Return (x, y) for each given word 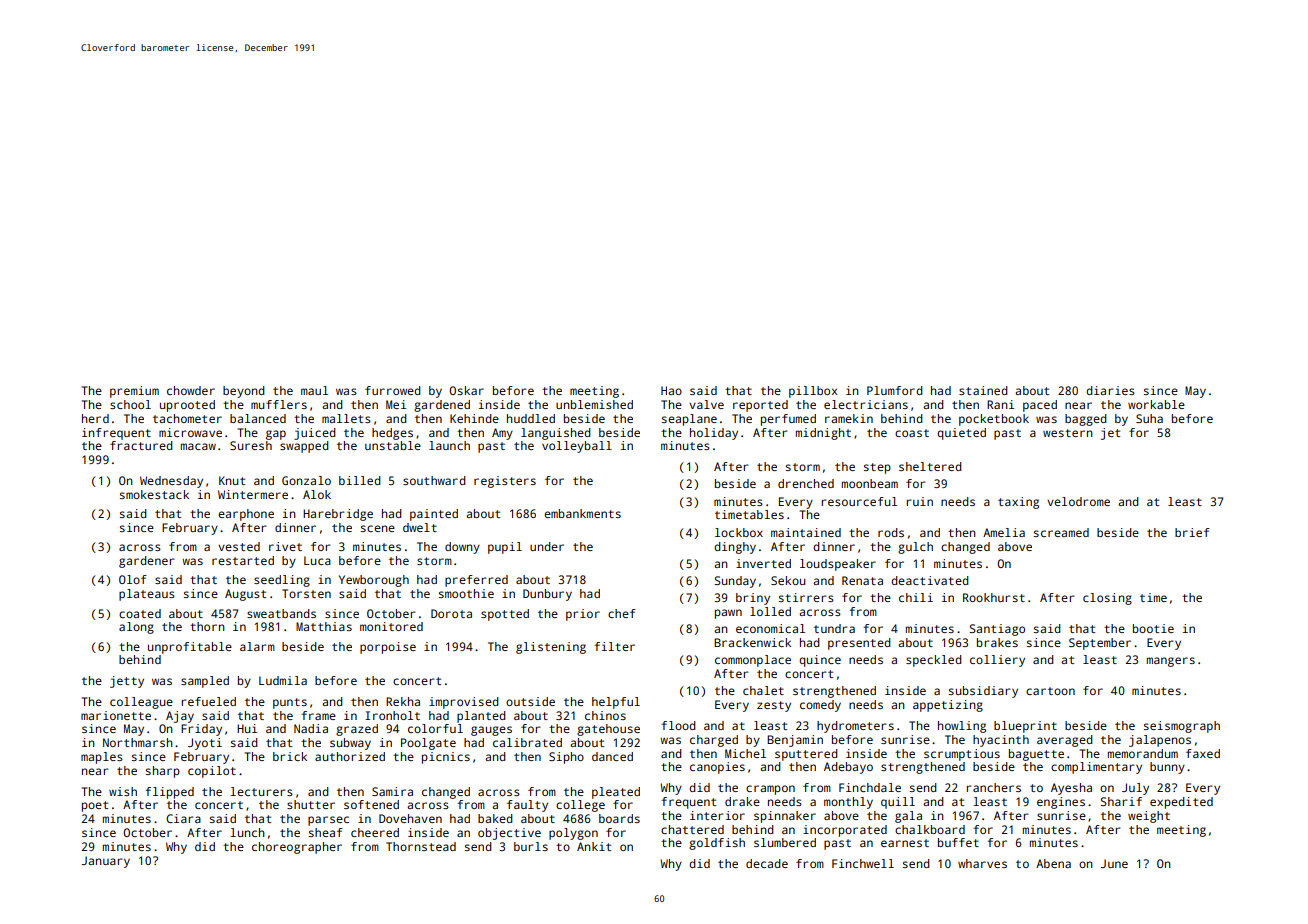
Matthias (324, 626)
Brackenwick (752, 642)
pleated (616, 793)
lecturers (262, 791)
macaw (198, 446)
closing (1107, 599)
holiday (714, 434)
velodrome (1078, 501)
